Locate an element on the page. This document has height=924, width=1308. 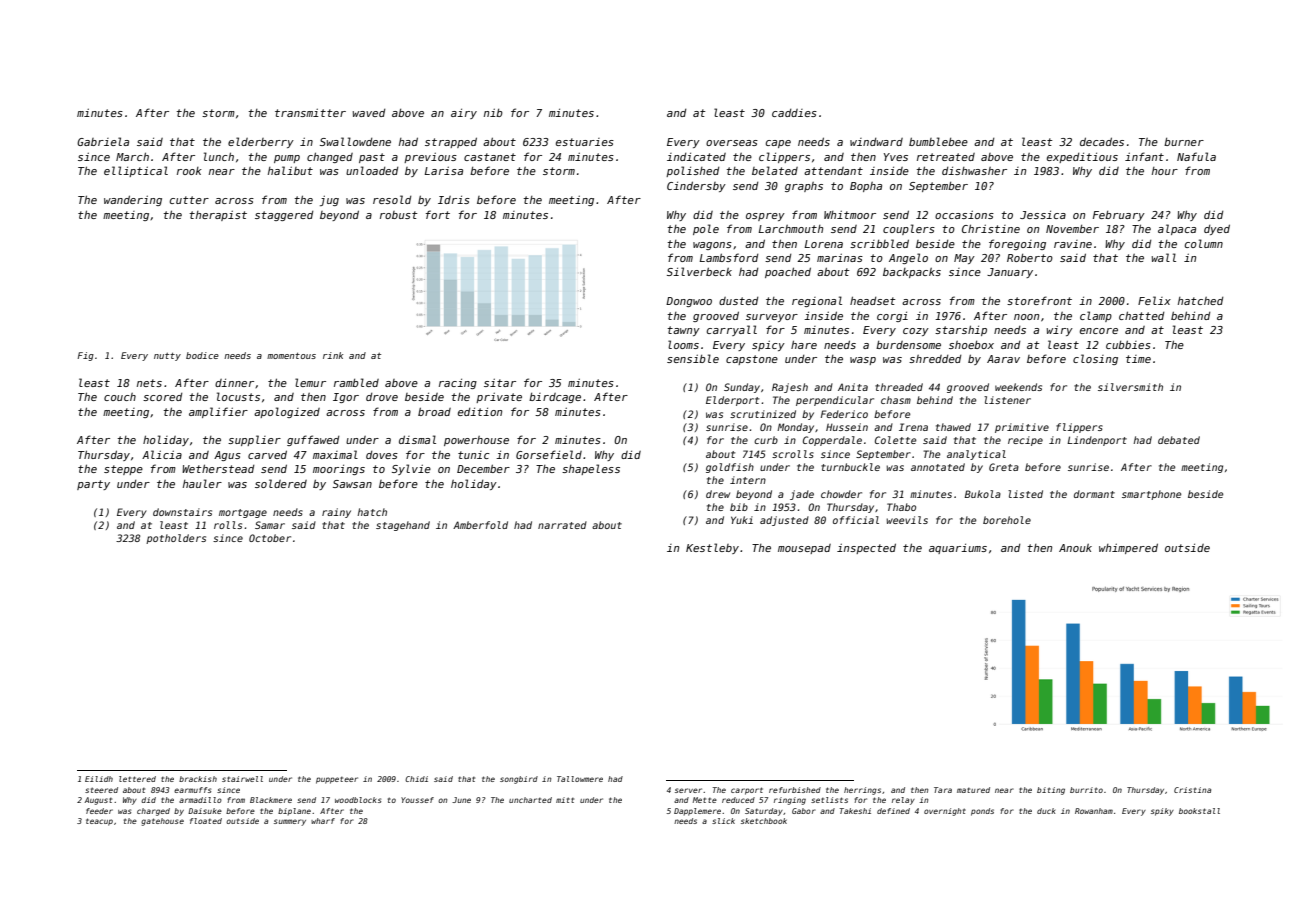
fort is located at coordinates (438, 214).
